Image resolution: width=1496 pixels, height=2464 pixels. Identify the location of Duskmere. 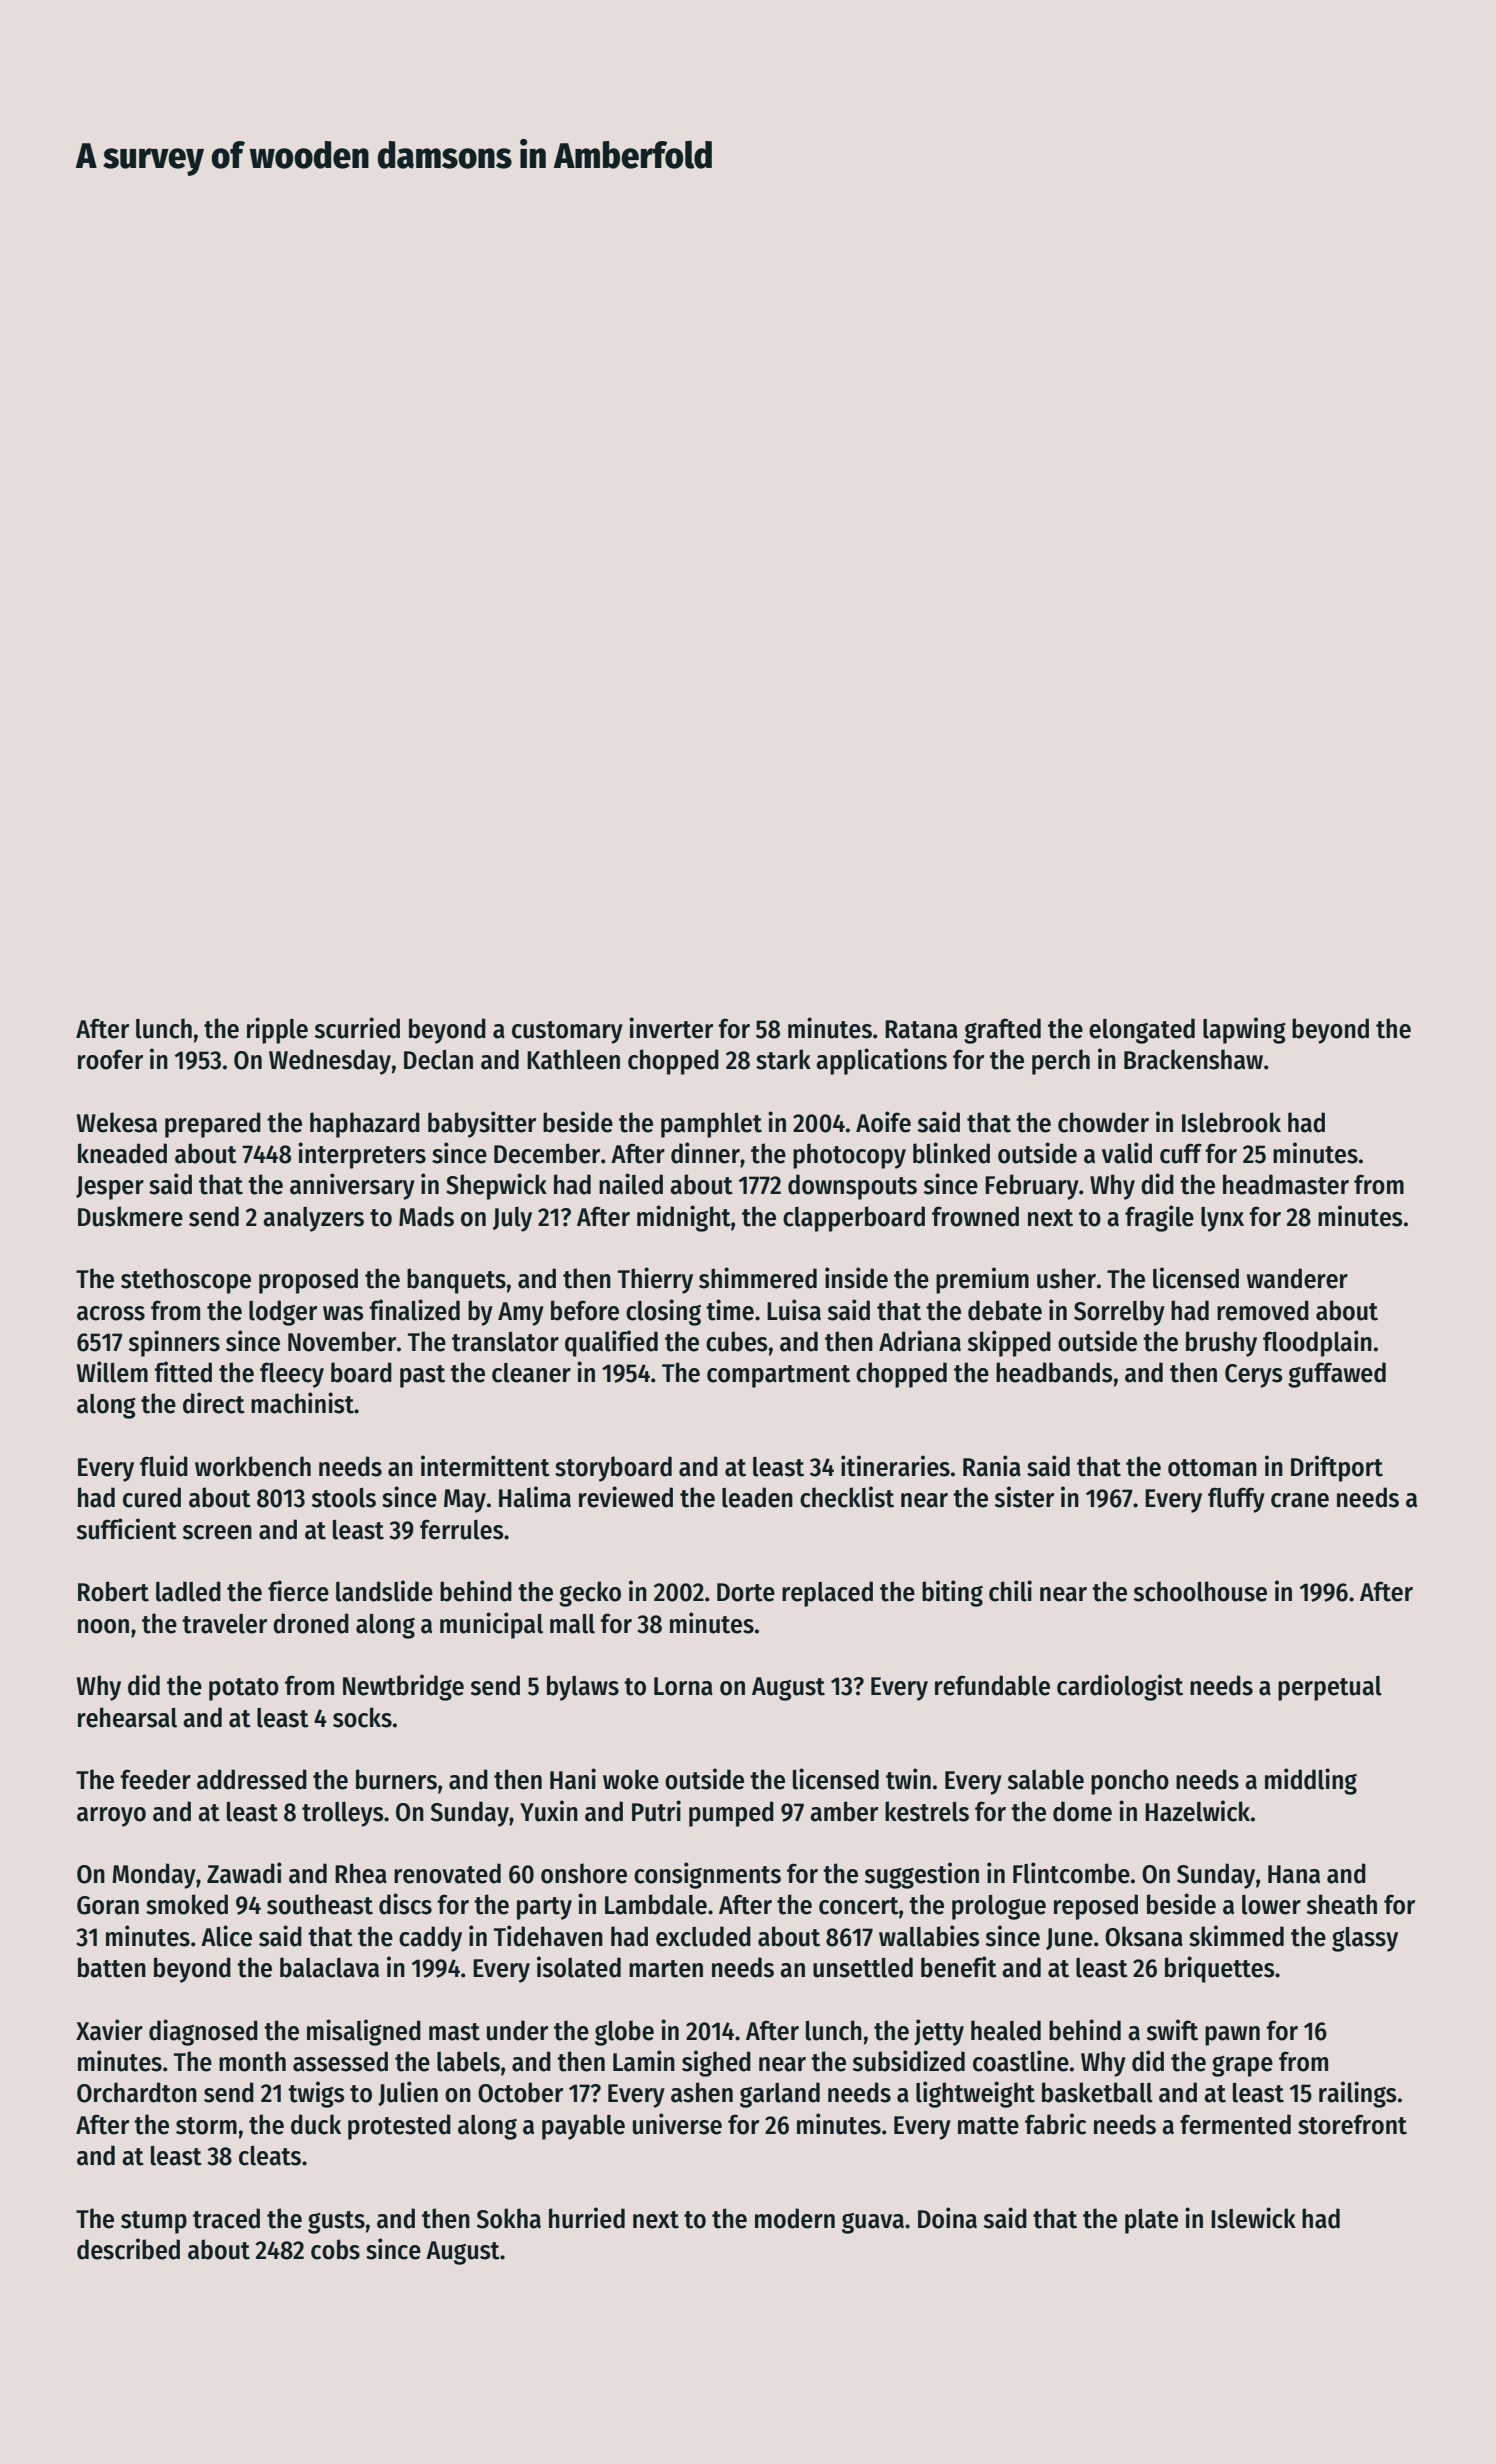
(130, 1216).
